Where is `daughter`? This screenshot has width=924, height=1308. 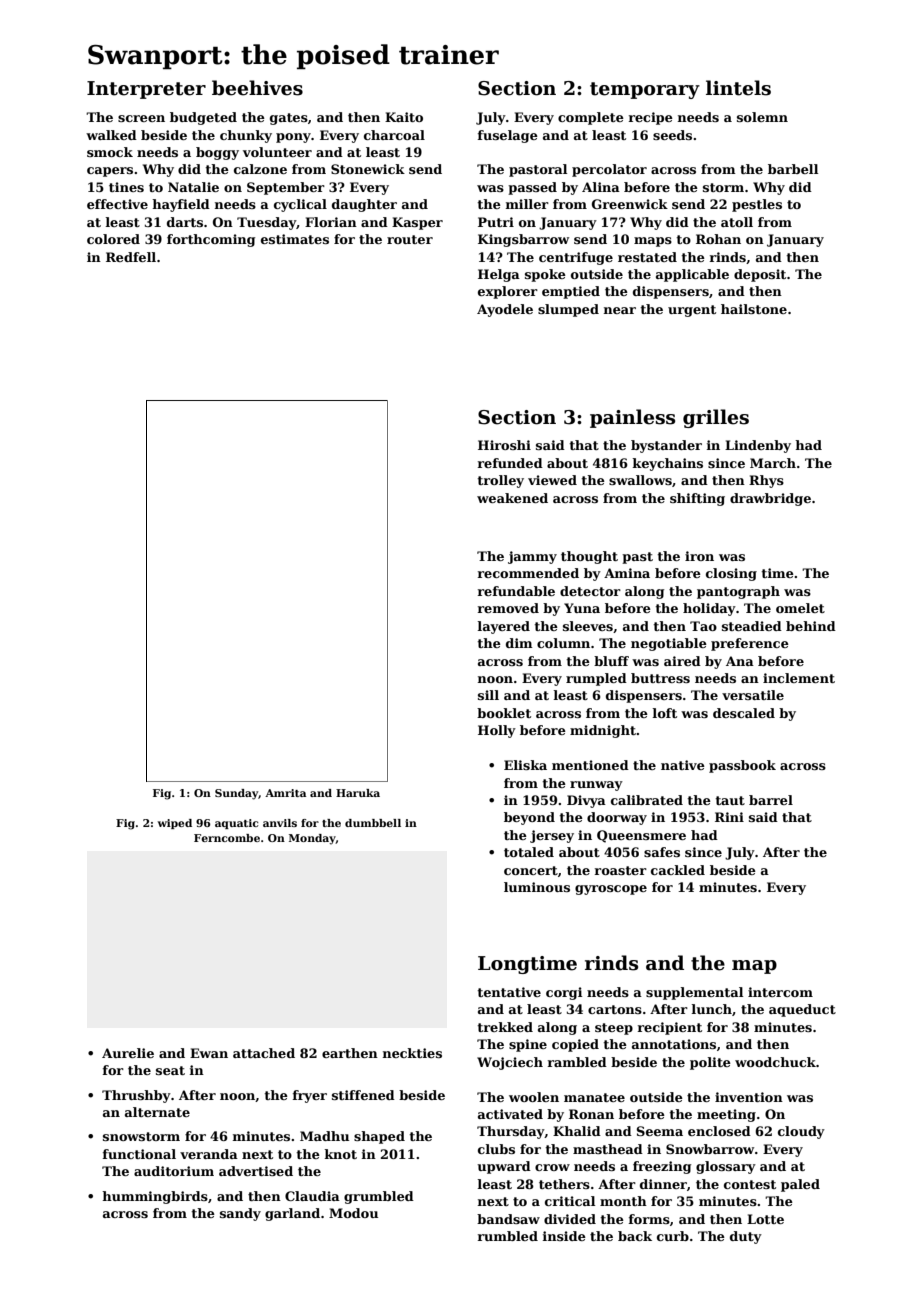
daughter is located at coordinates (364, 205).
